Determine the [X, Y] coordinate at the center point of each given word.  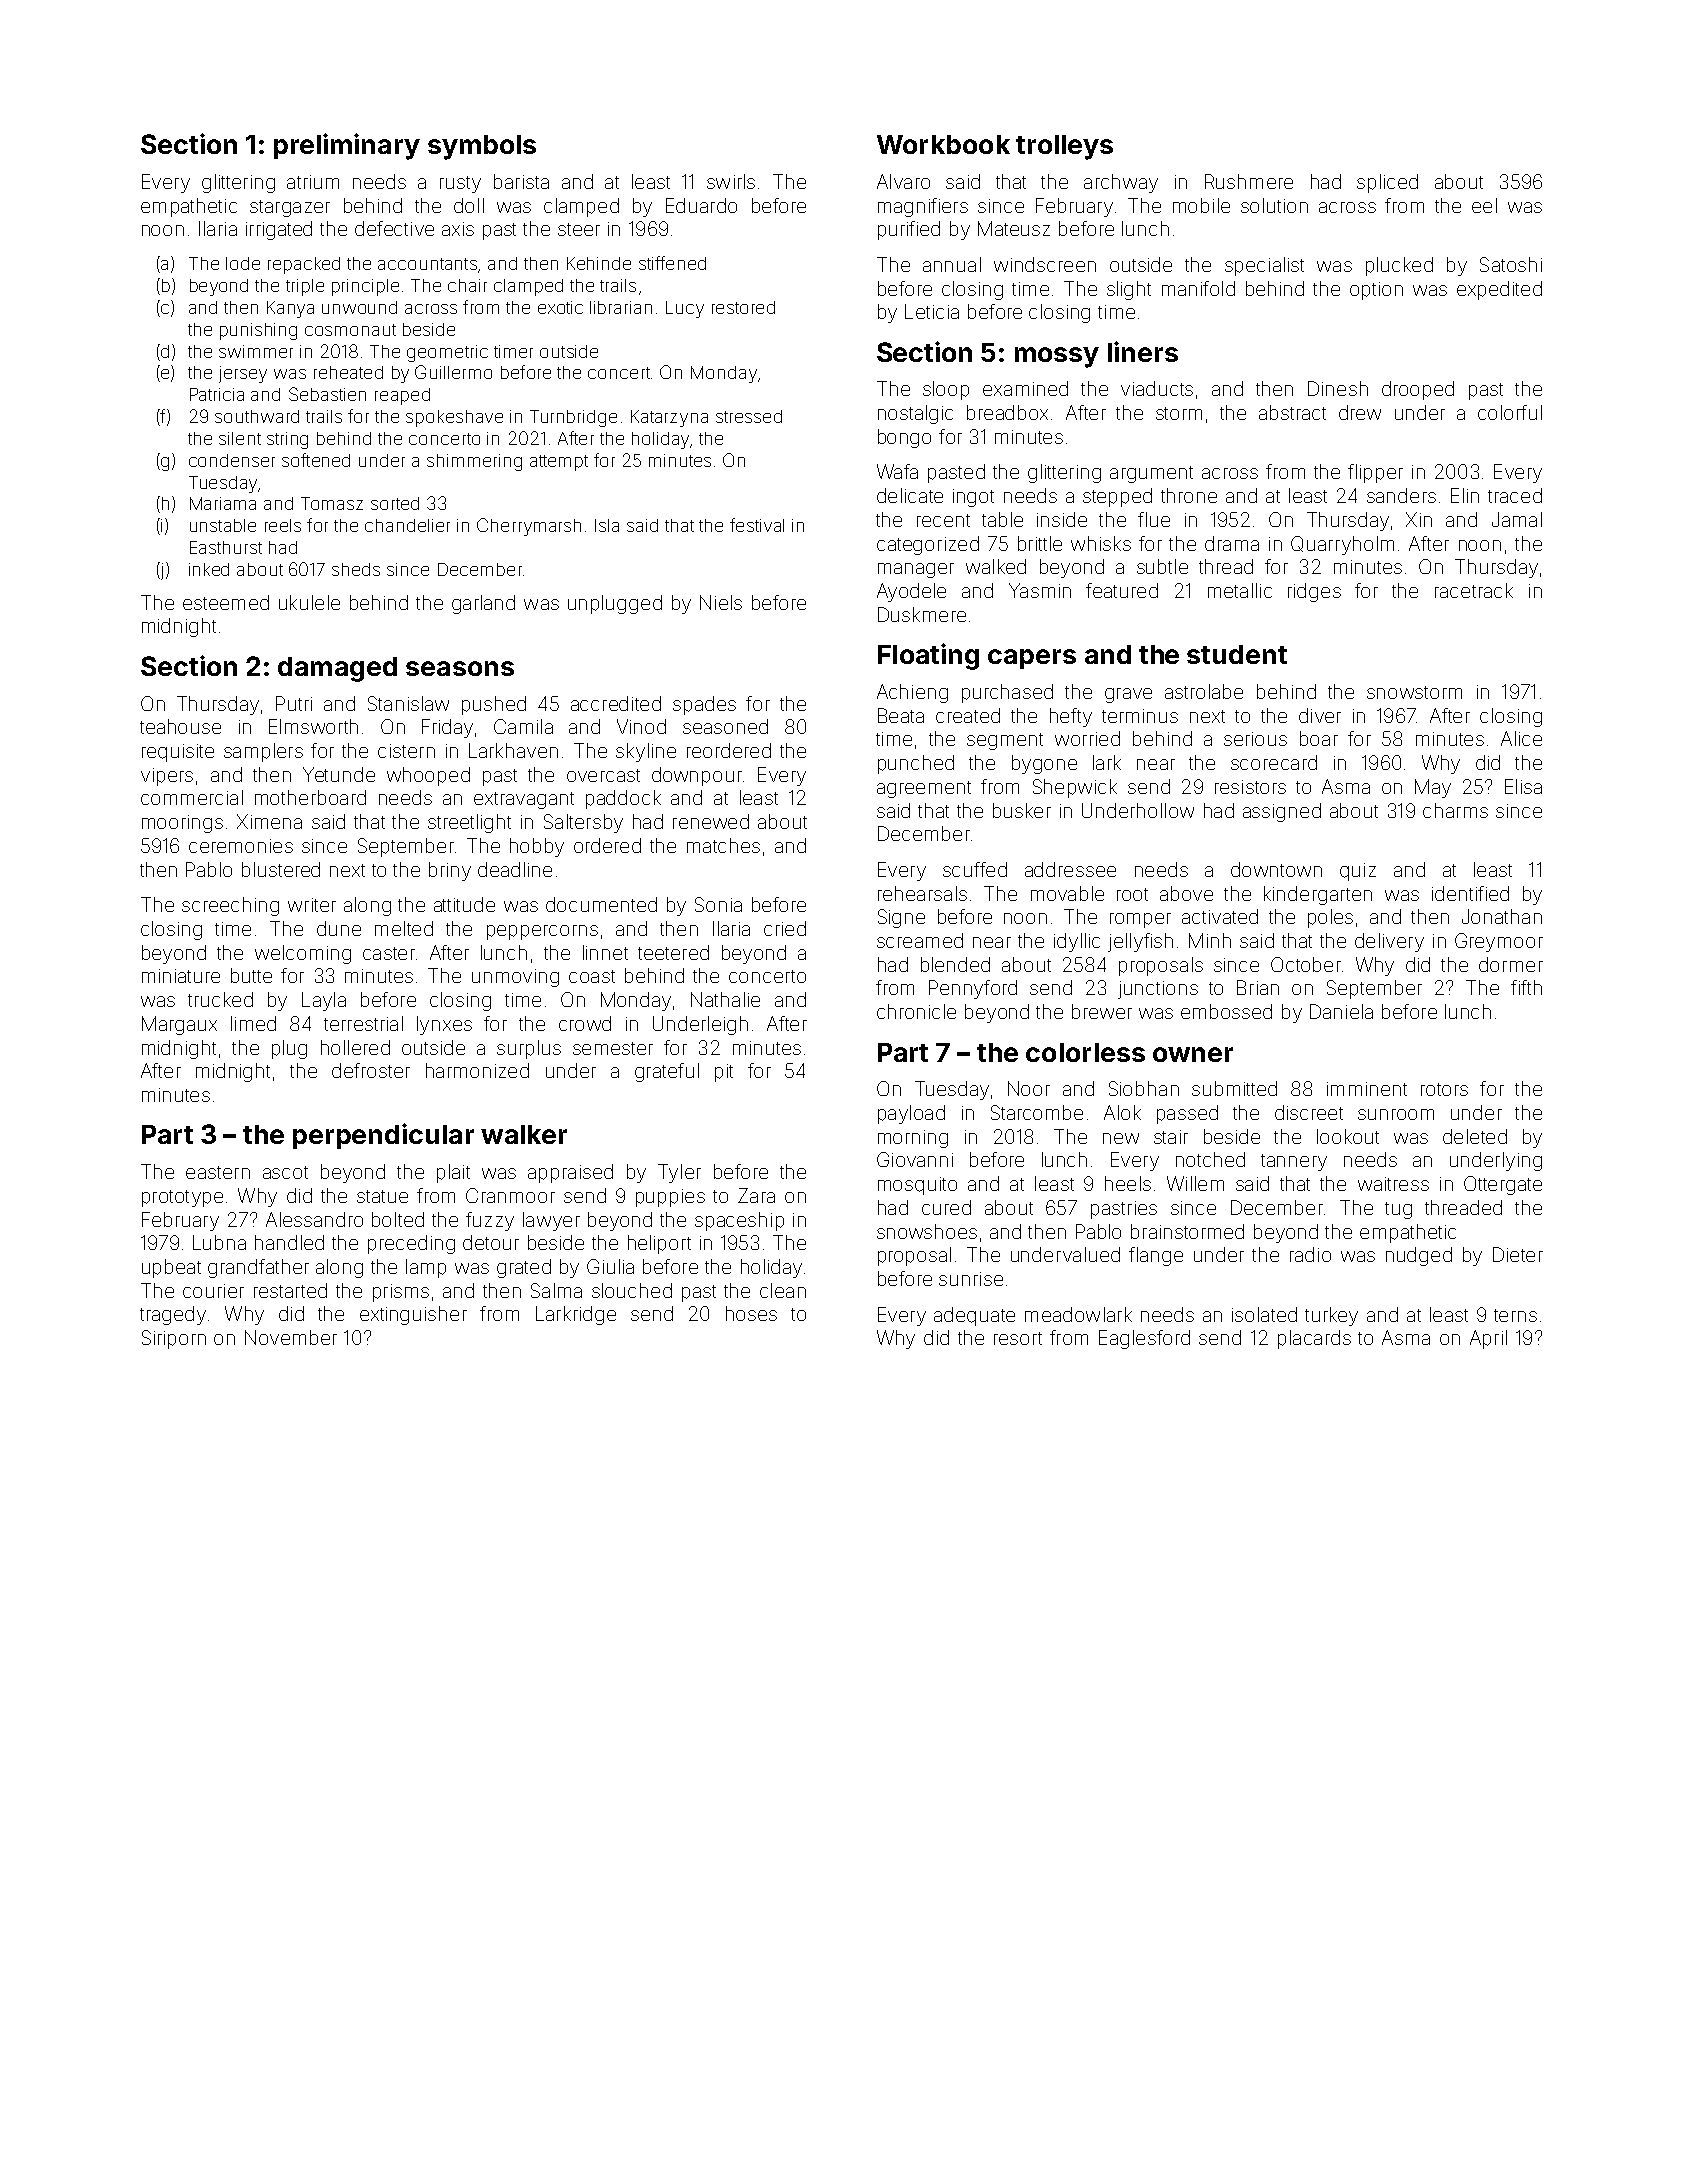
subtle [1162, 566]
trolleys [1064, 147]
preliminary [347, 146]
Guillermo [453, 372]
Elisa [1523, 786]
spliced [1387, 183]
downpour [697, 776]
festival [757, 525]
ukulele [309, 602]
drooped [1418, 390]
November [291, 1337]
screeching [230, 906]
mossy [1057, 357]
